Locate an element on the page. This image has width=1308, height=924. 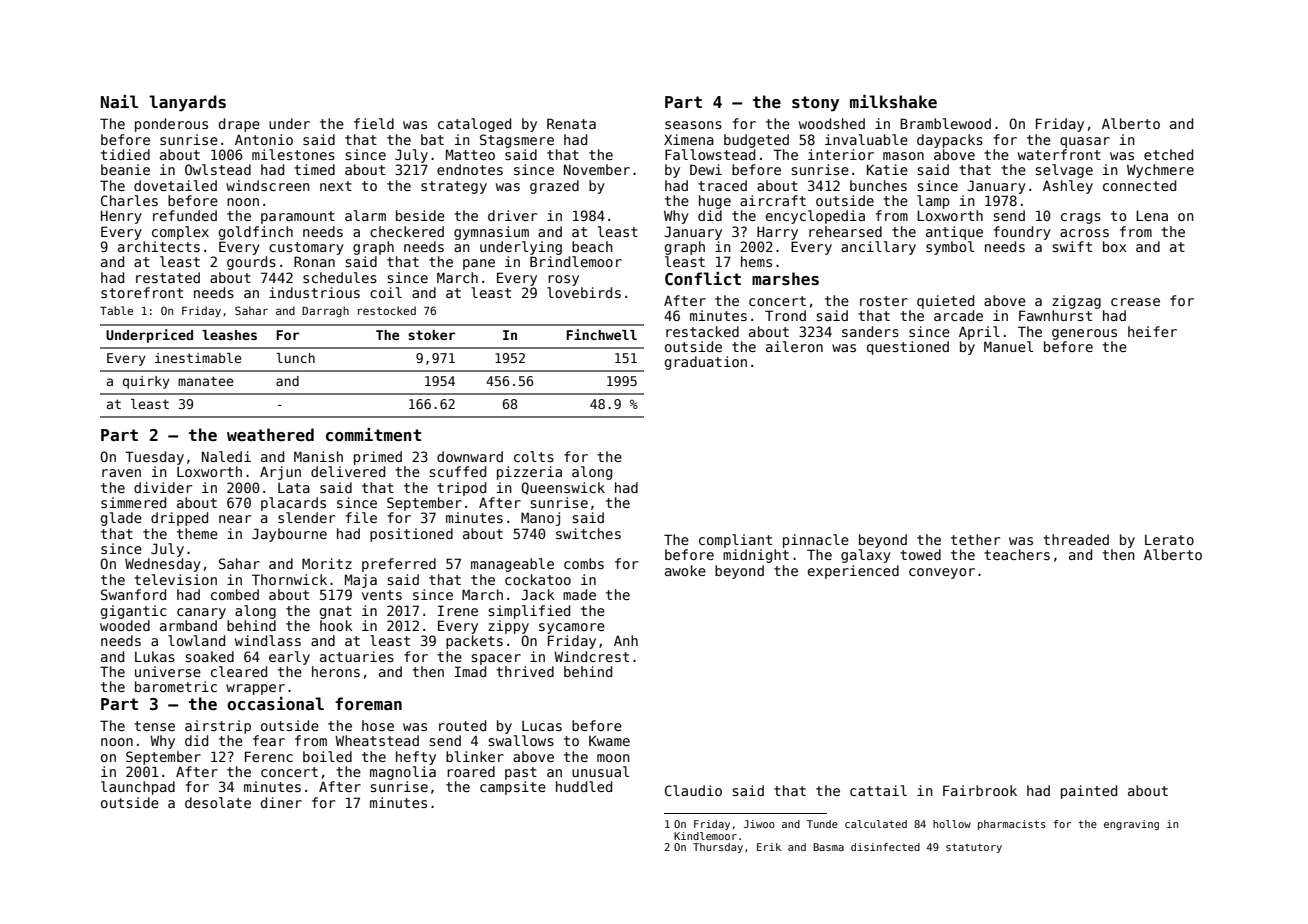
colts is located at coordinates (534, 456).
